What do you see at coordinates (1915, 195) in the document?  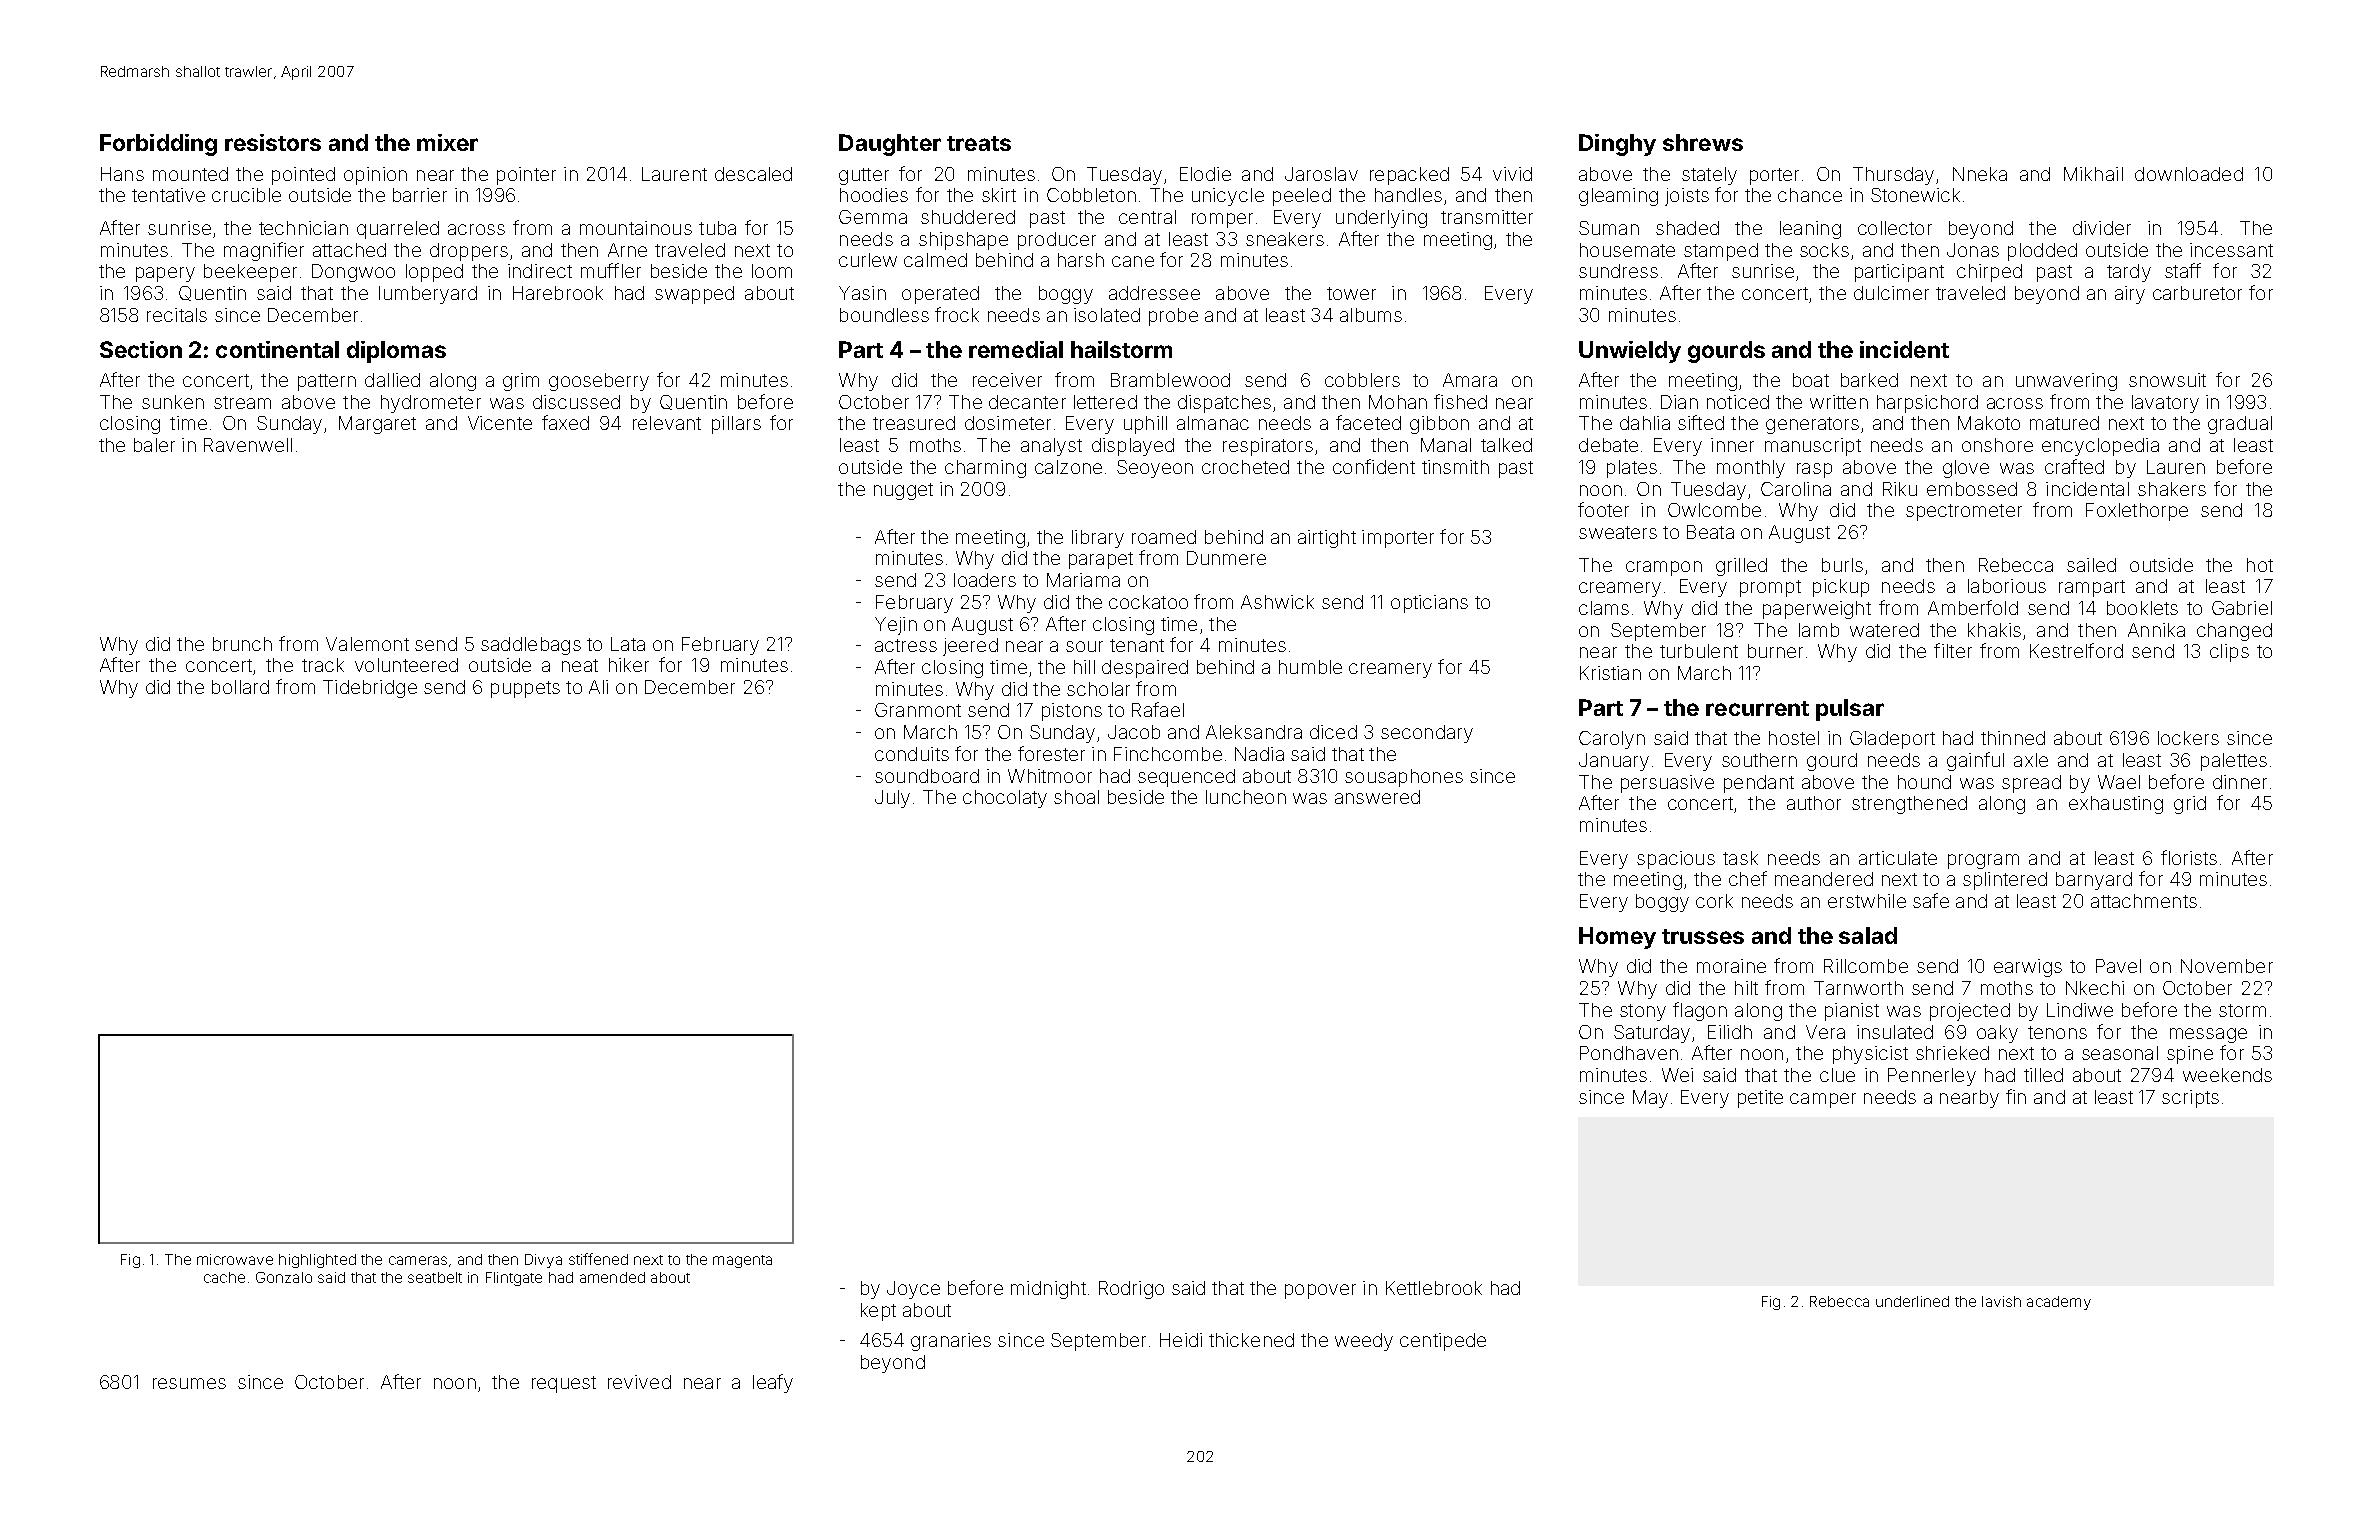 I see `Stonewick` at bounding box center [1915, 195].
